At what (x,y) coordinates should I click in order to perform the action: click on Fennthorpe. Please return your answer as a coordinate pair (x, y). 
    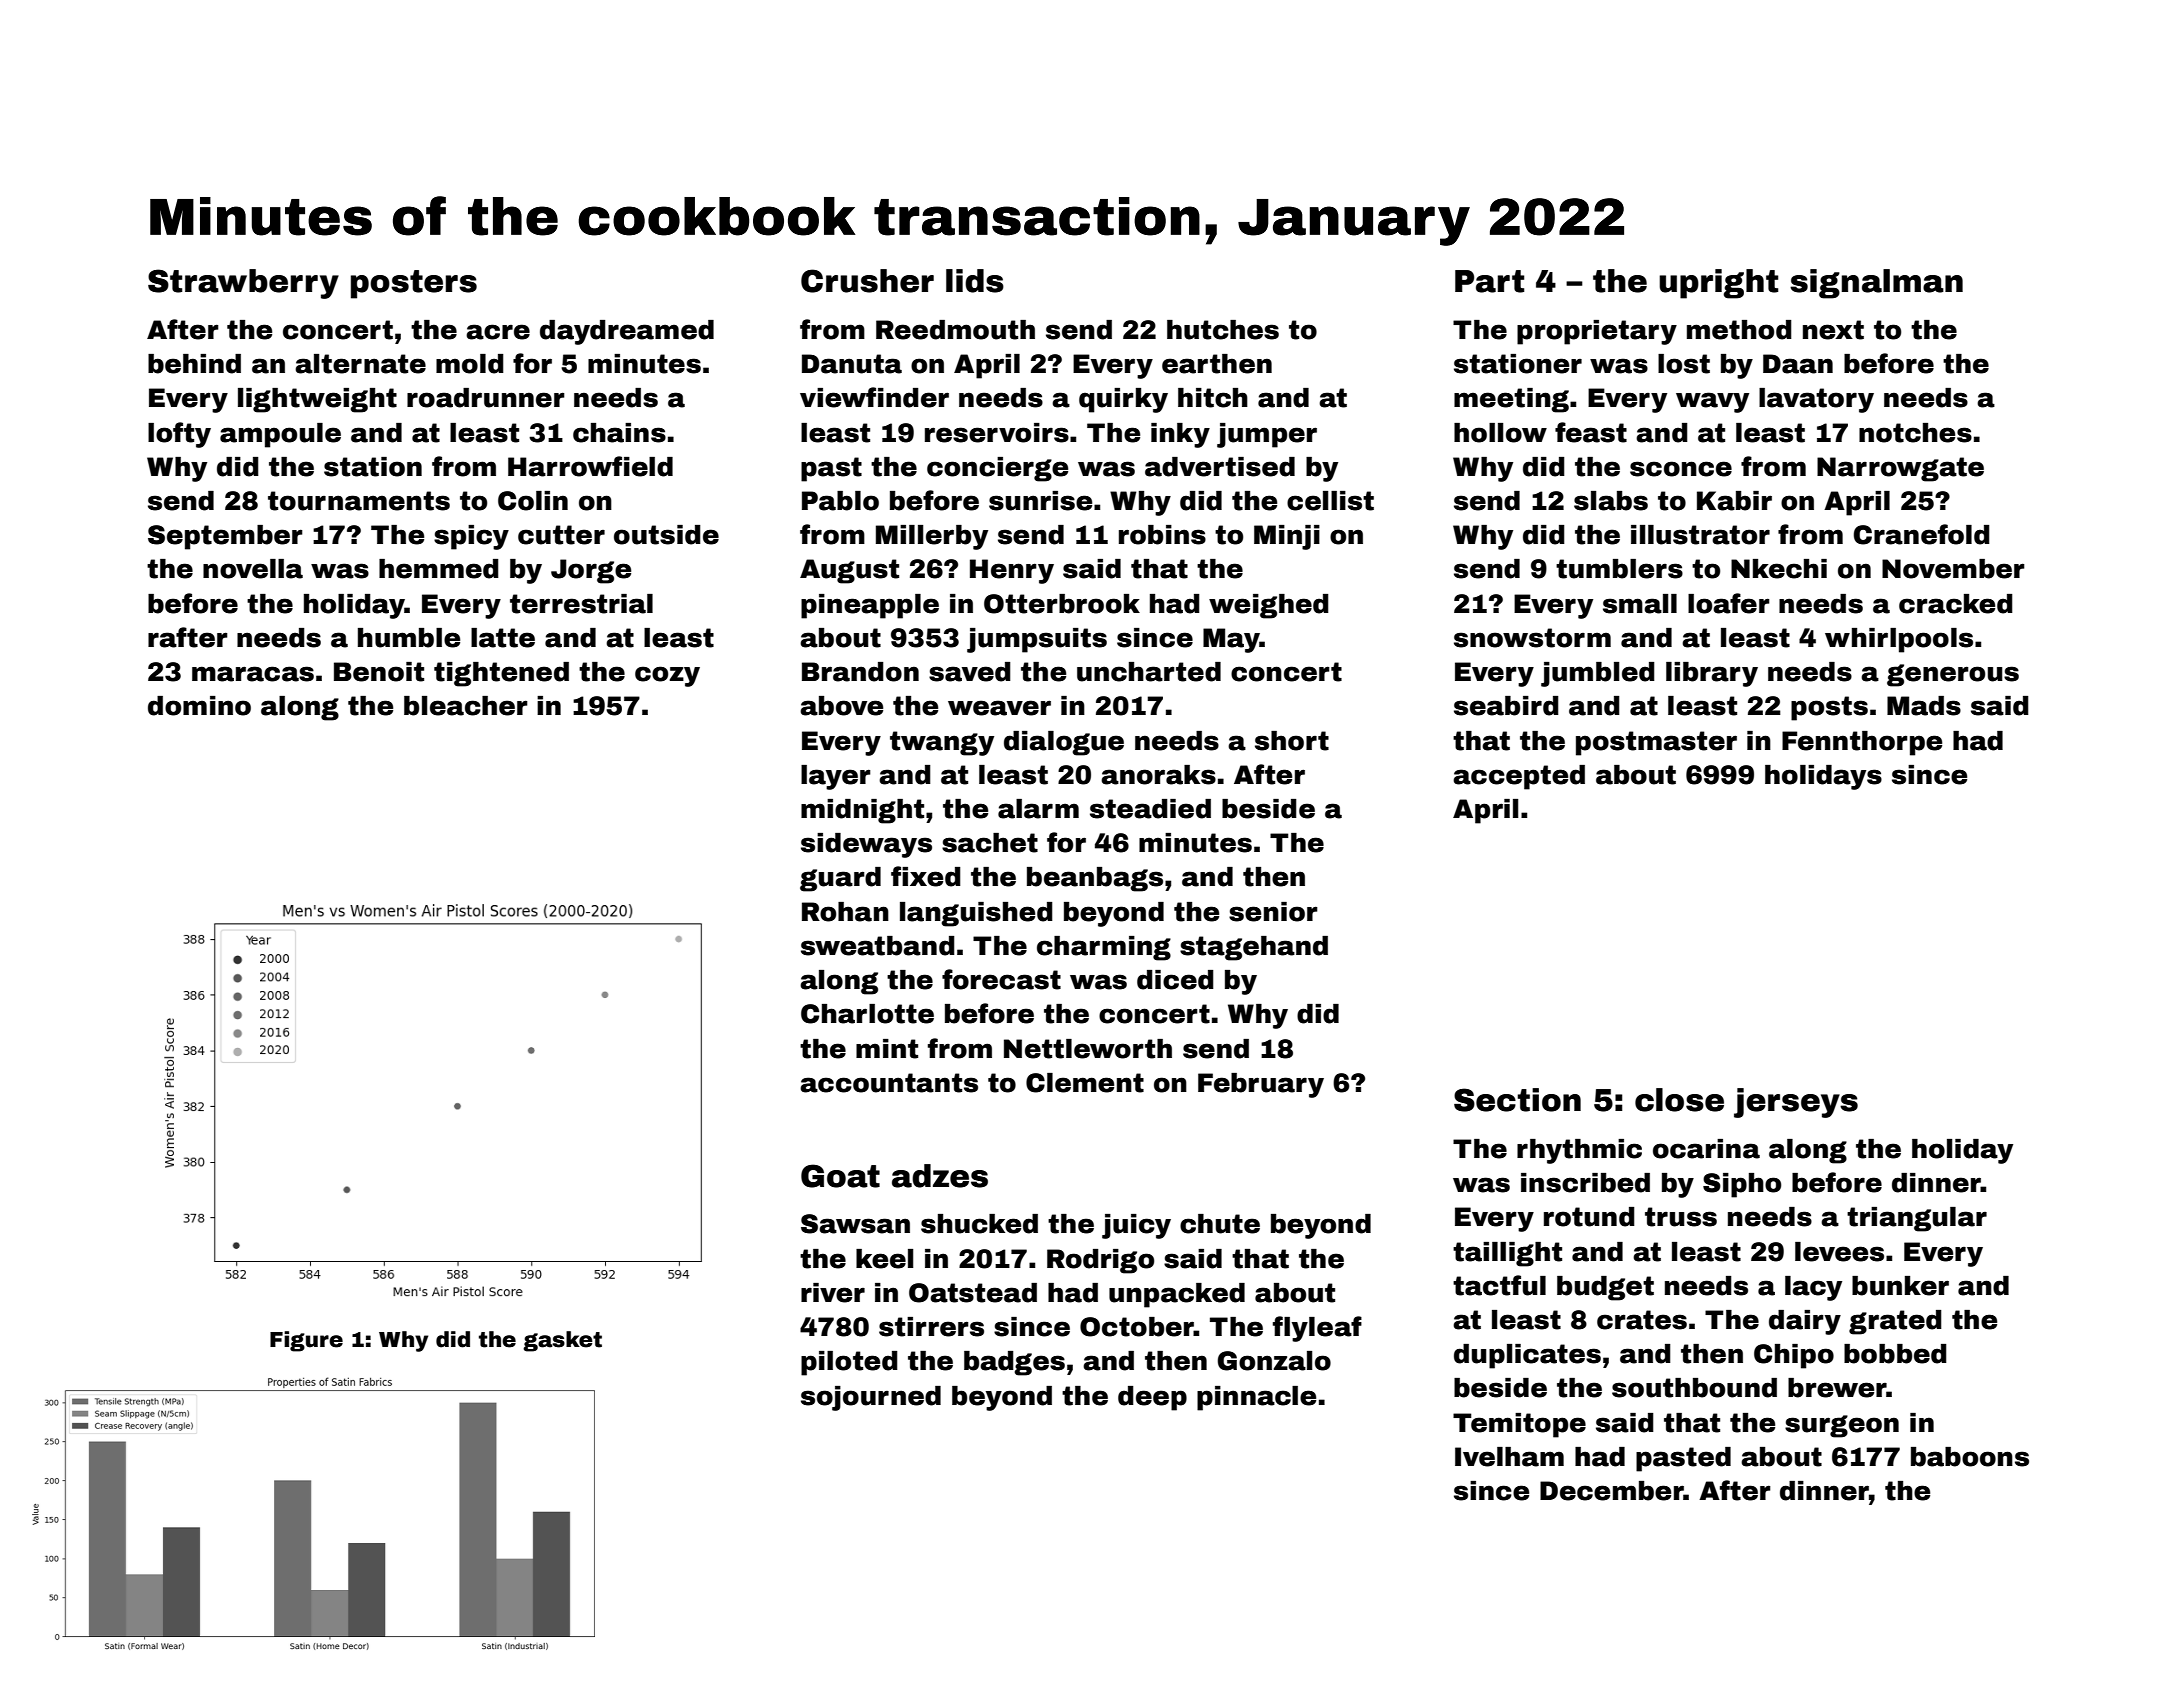
    Looking at the image, I should click on (1862, 743).
